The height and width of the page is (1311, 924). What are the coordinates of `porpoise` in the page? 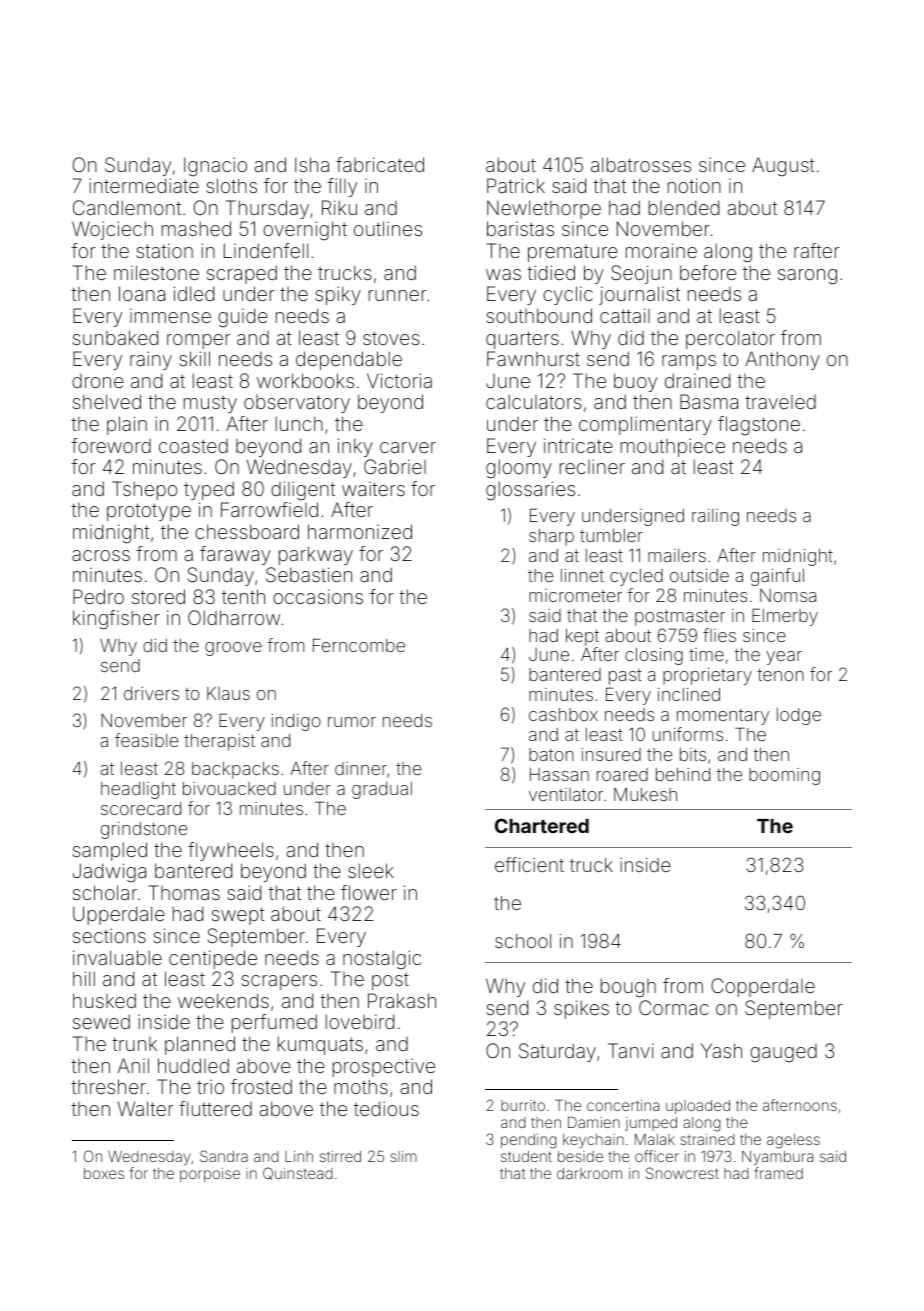 It's located at (210, 1175).
